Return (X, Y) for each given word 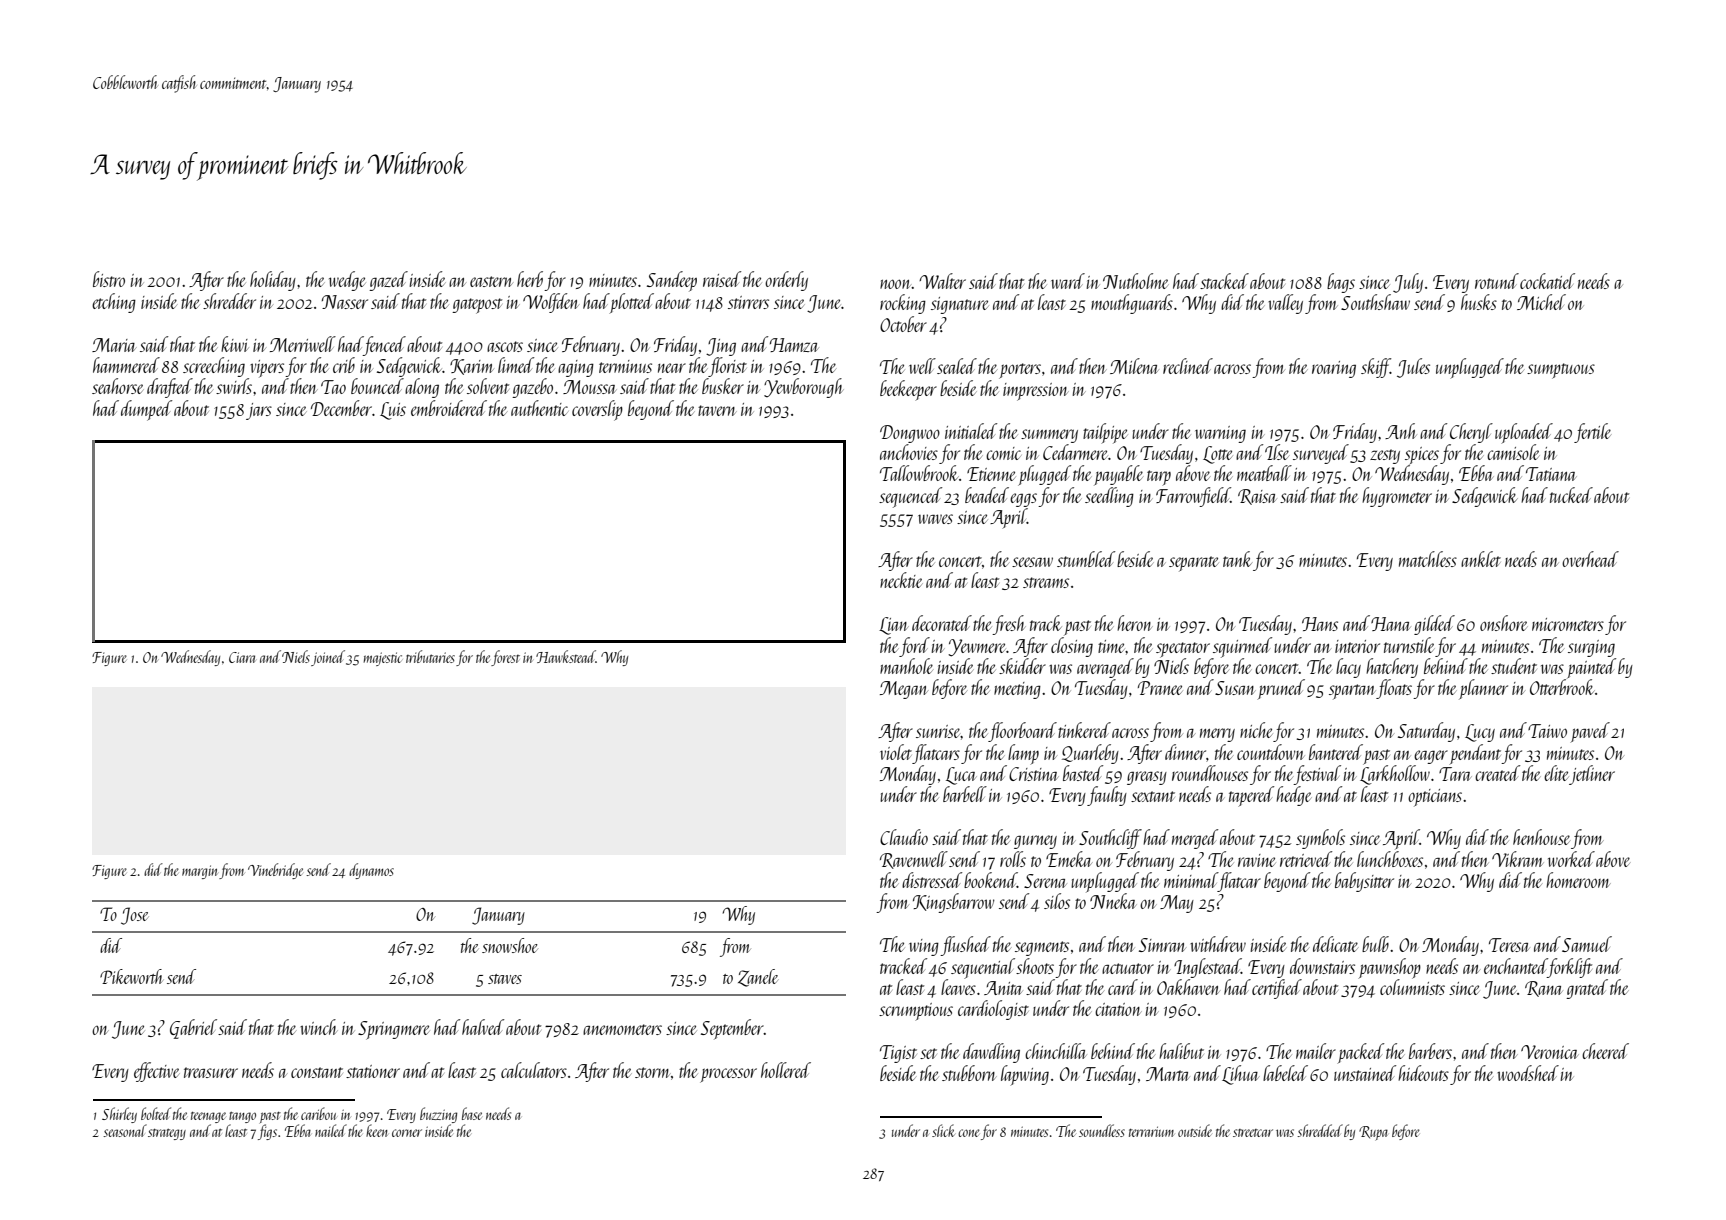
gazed (388, 281)
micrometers (1568, 624)
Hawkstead (566, 656)
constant (317, 1072)
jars (259, 411)
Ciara (242, 657)
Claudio (904, 837)
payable (1118, 475)
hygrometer (1397, 497)
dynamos (371, 871)
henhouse (1541, 837)
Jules (1413, 368)
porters (1020, 371)
